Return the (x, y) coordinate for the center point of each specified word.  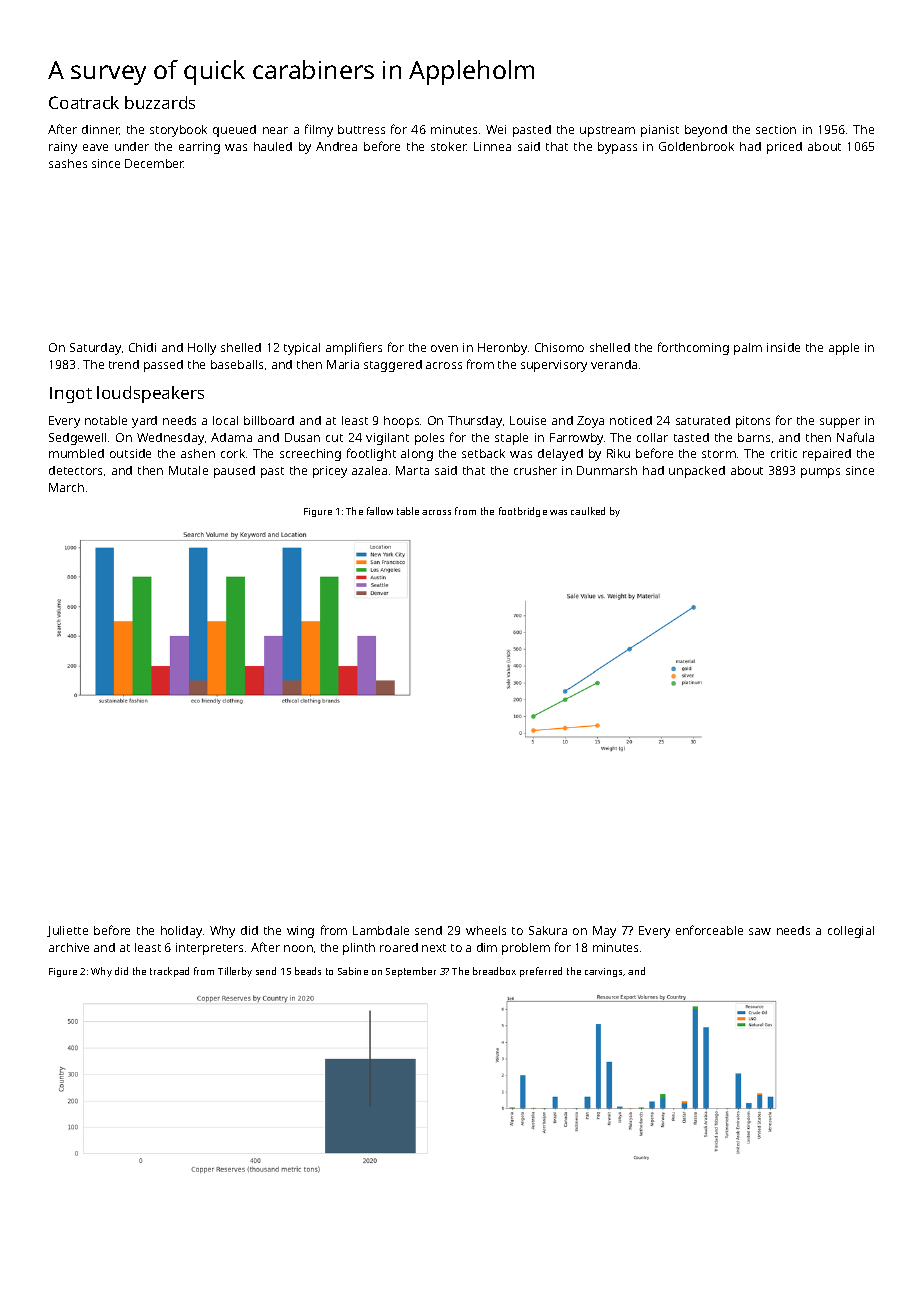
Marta (412, 470)
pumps (820, 473)
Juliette (67, 931)
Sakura (548, 930)
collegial (851, 932)
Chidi (142, 347)
